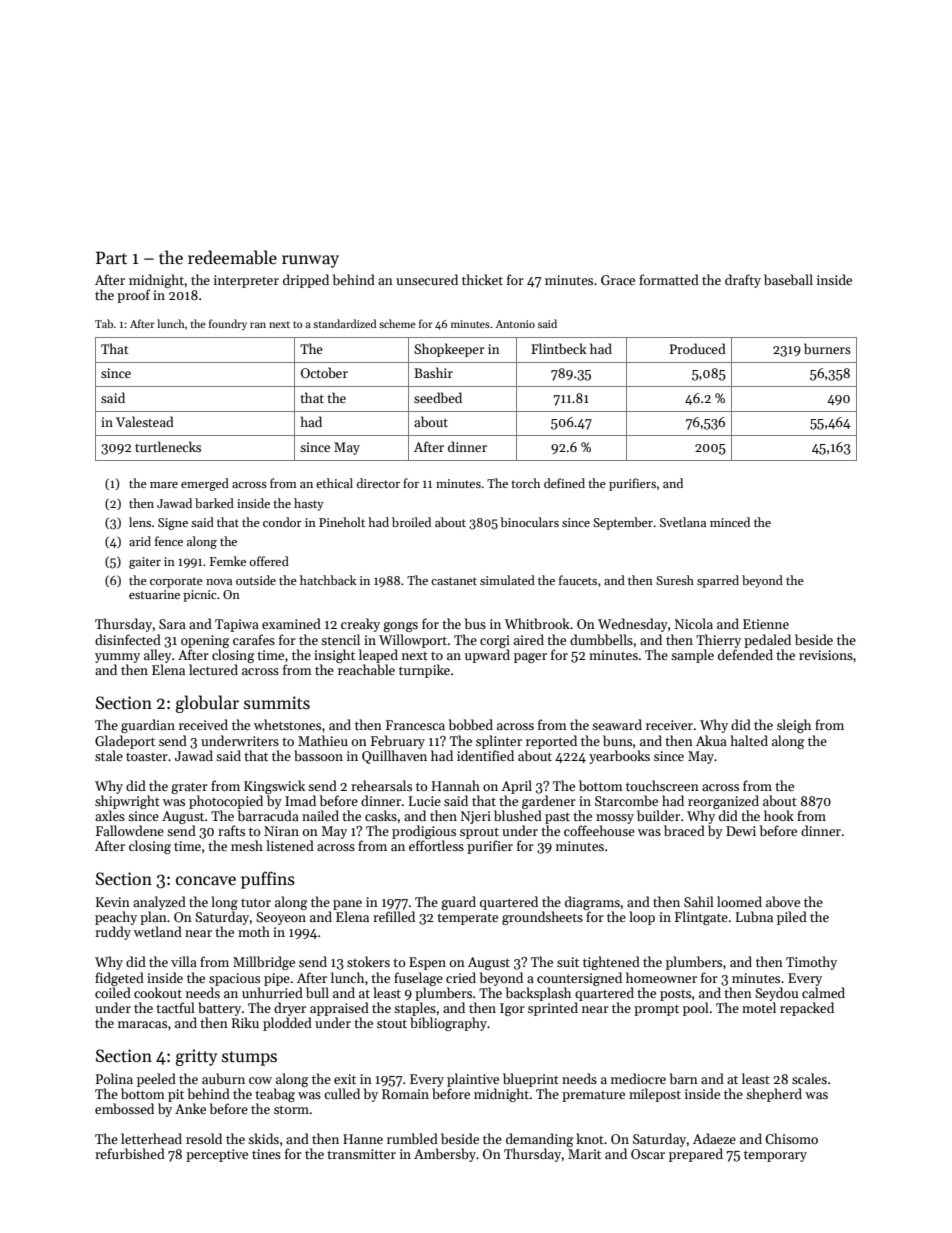 This document has width=952, height=1233. I want to click on builder, so click(658, 815).
